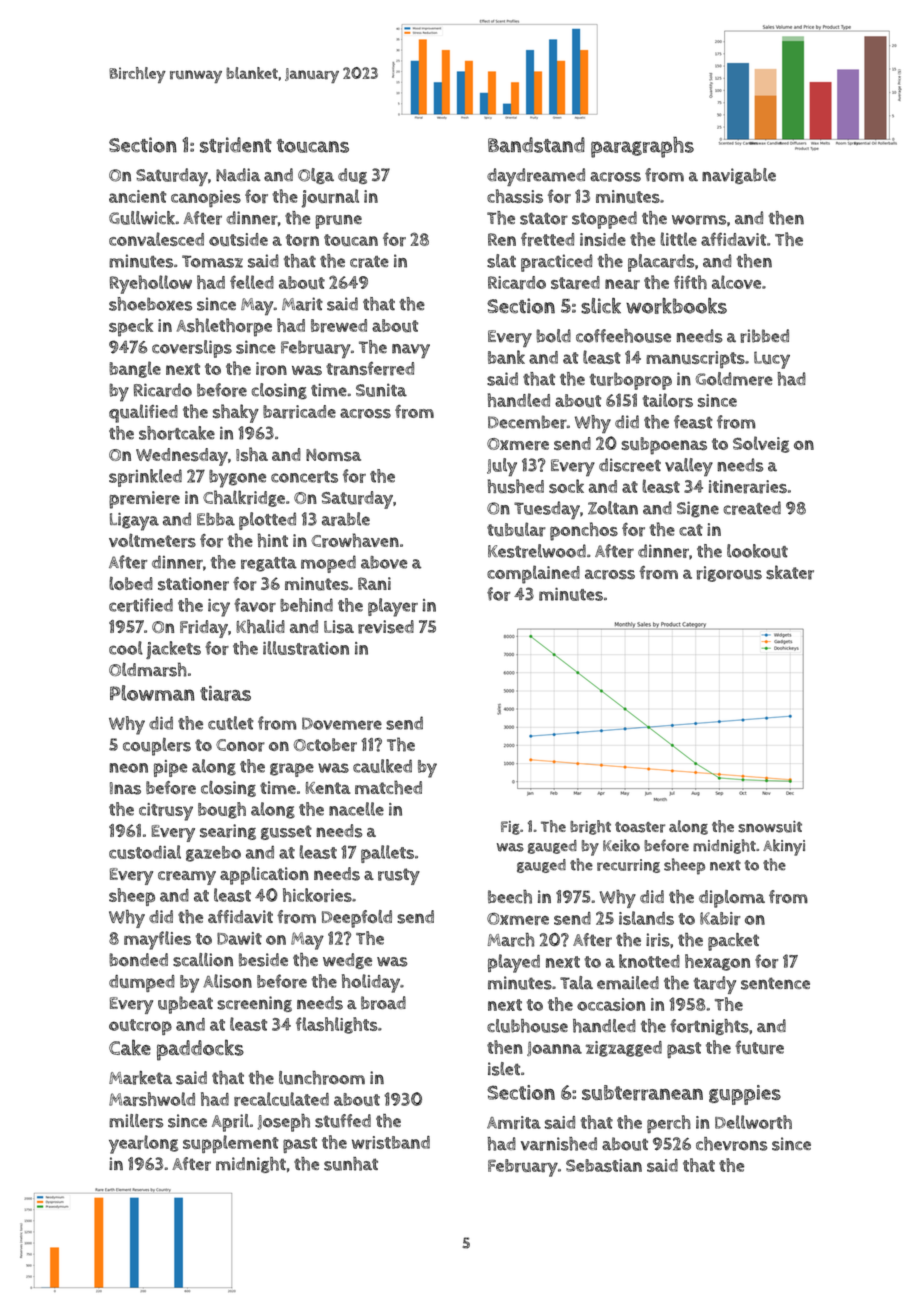 The image size is (924, 1314). I want to click on alcove, so click(736, 282).
